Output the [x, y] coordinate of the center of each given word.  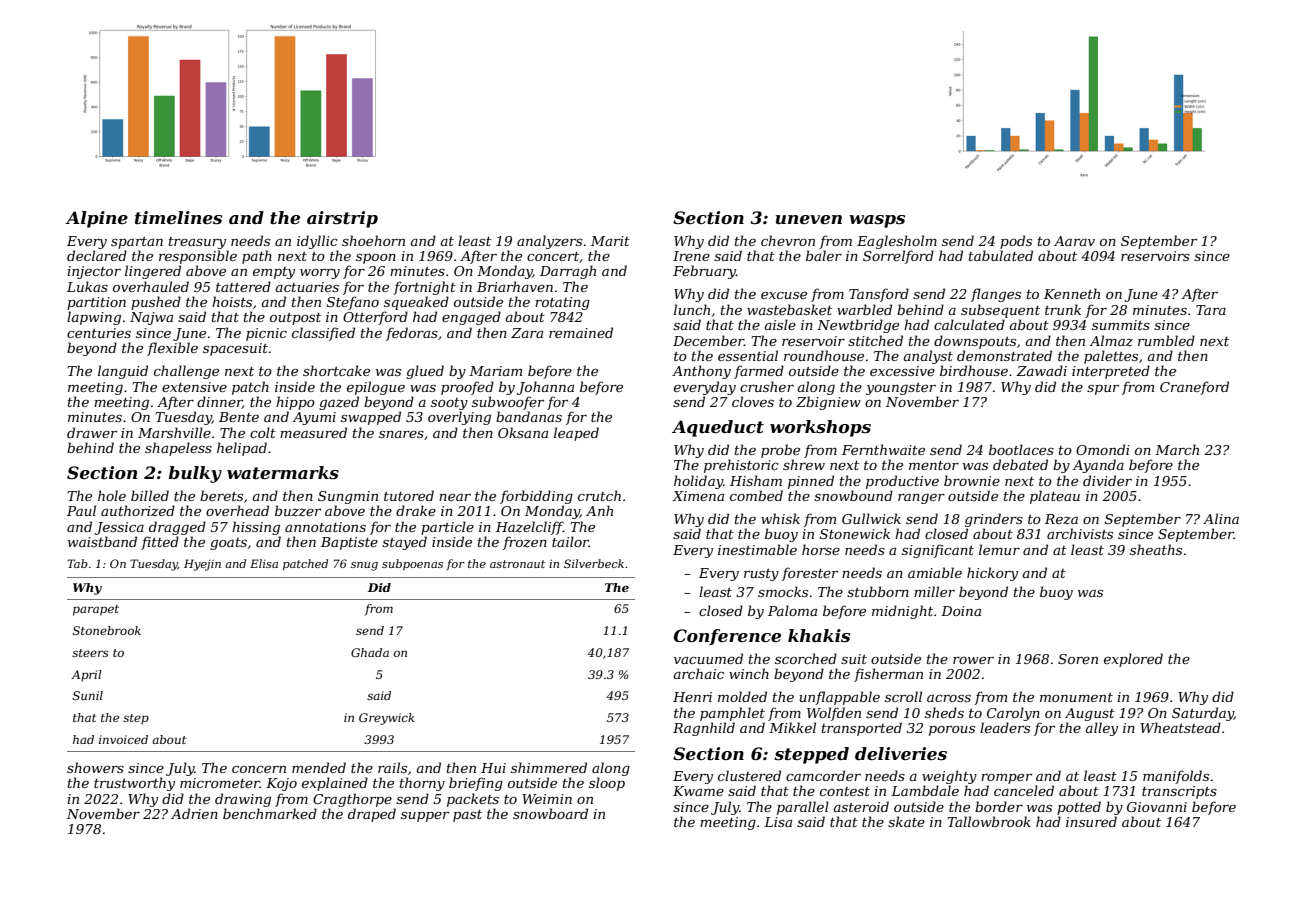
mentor [934, 465]
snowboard [550, 813]
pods [1016, 242]
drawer [92, 432]
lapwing [94, 318]
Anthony [701, 372]
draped [372, 815]
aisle [780, 324]
